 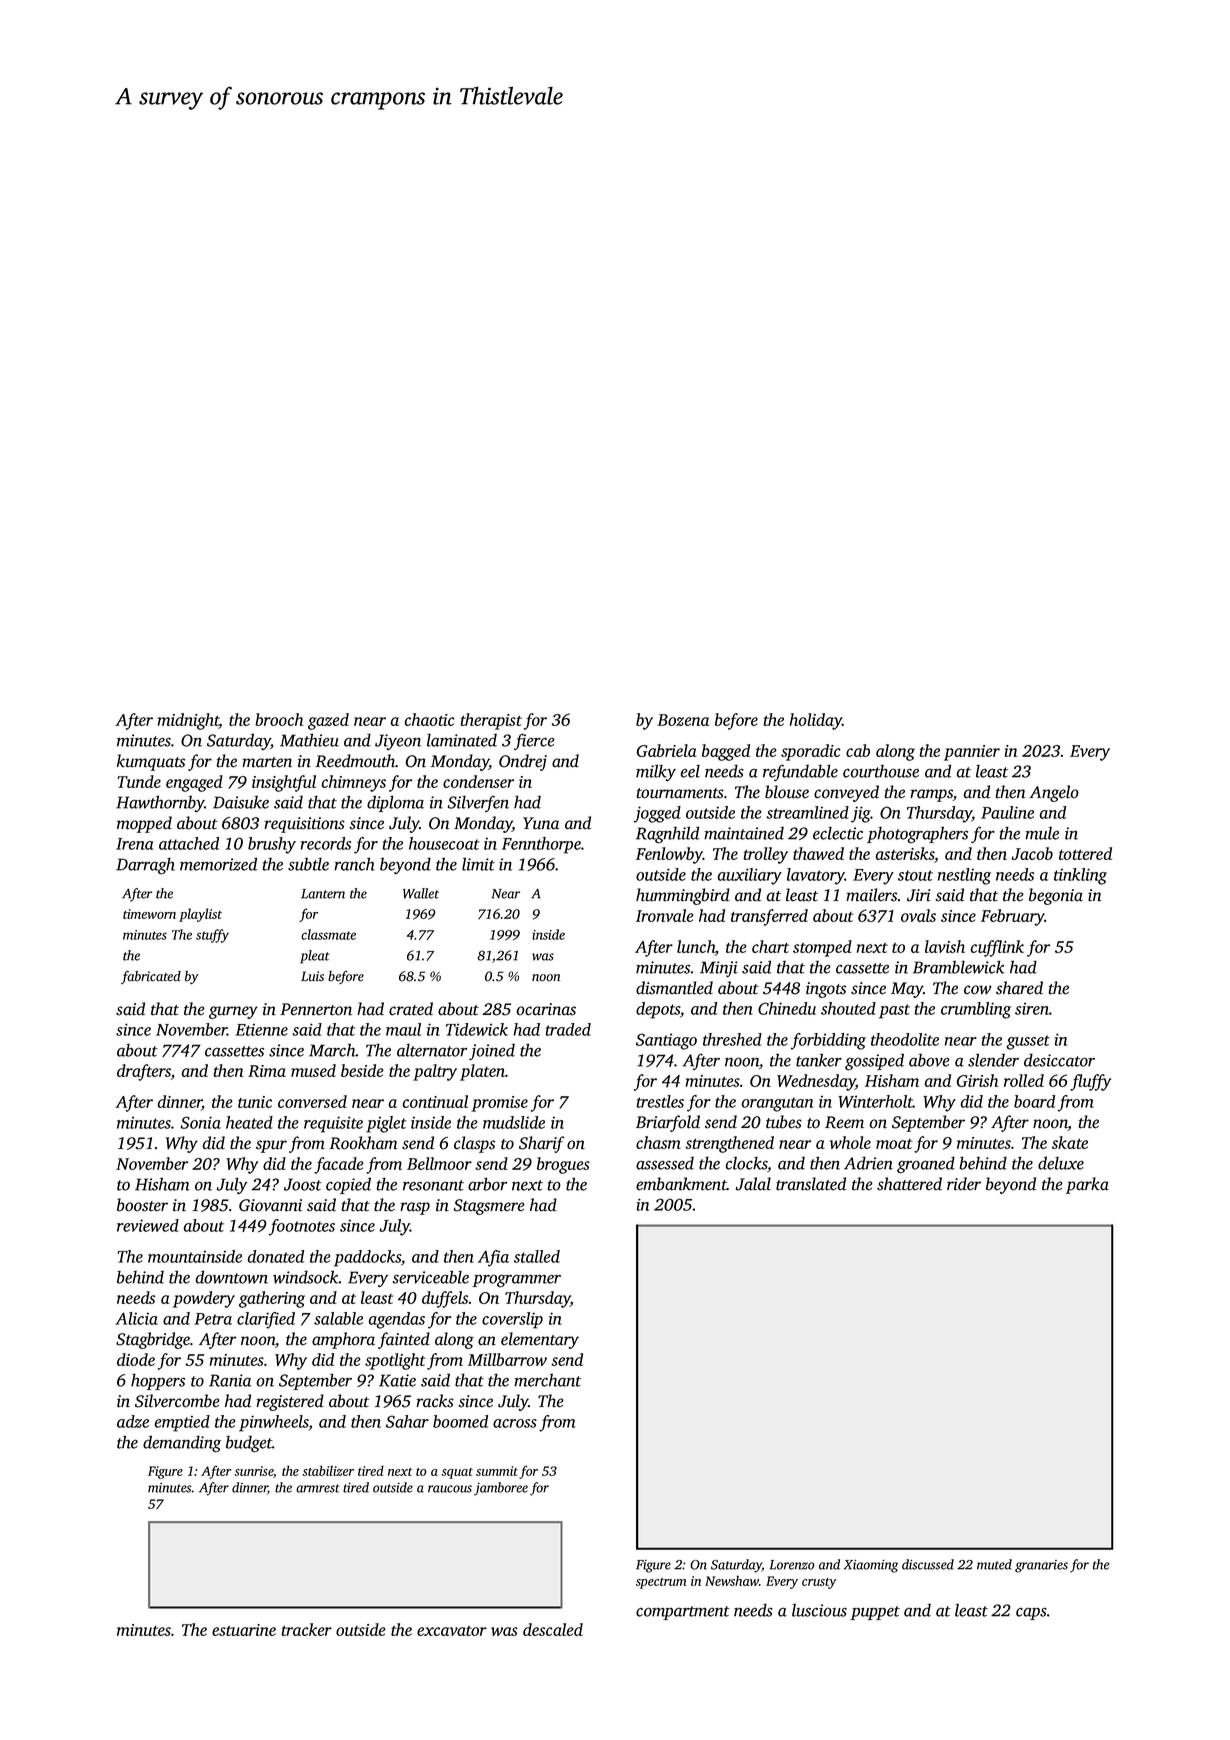 I want to click on limit, so click(x=478, y=864).
